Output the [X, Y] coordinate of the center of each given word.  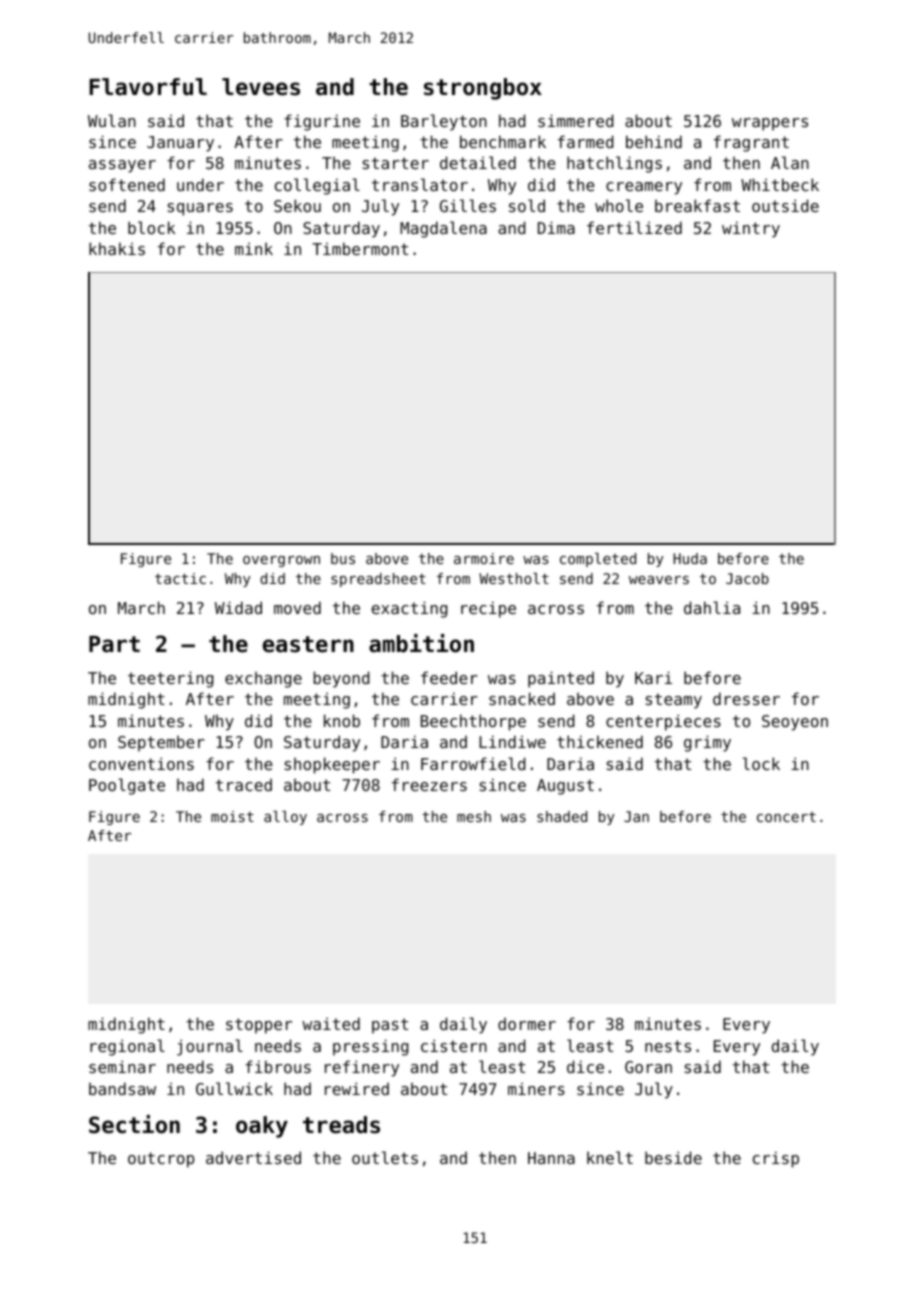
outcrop [161, 1160]
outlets [385, 1157]
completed [598, 560]
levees [261, 87]
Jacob [747, 578]
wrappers [770, 124]
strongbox [483, 89]
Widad [238, 607]
